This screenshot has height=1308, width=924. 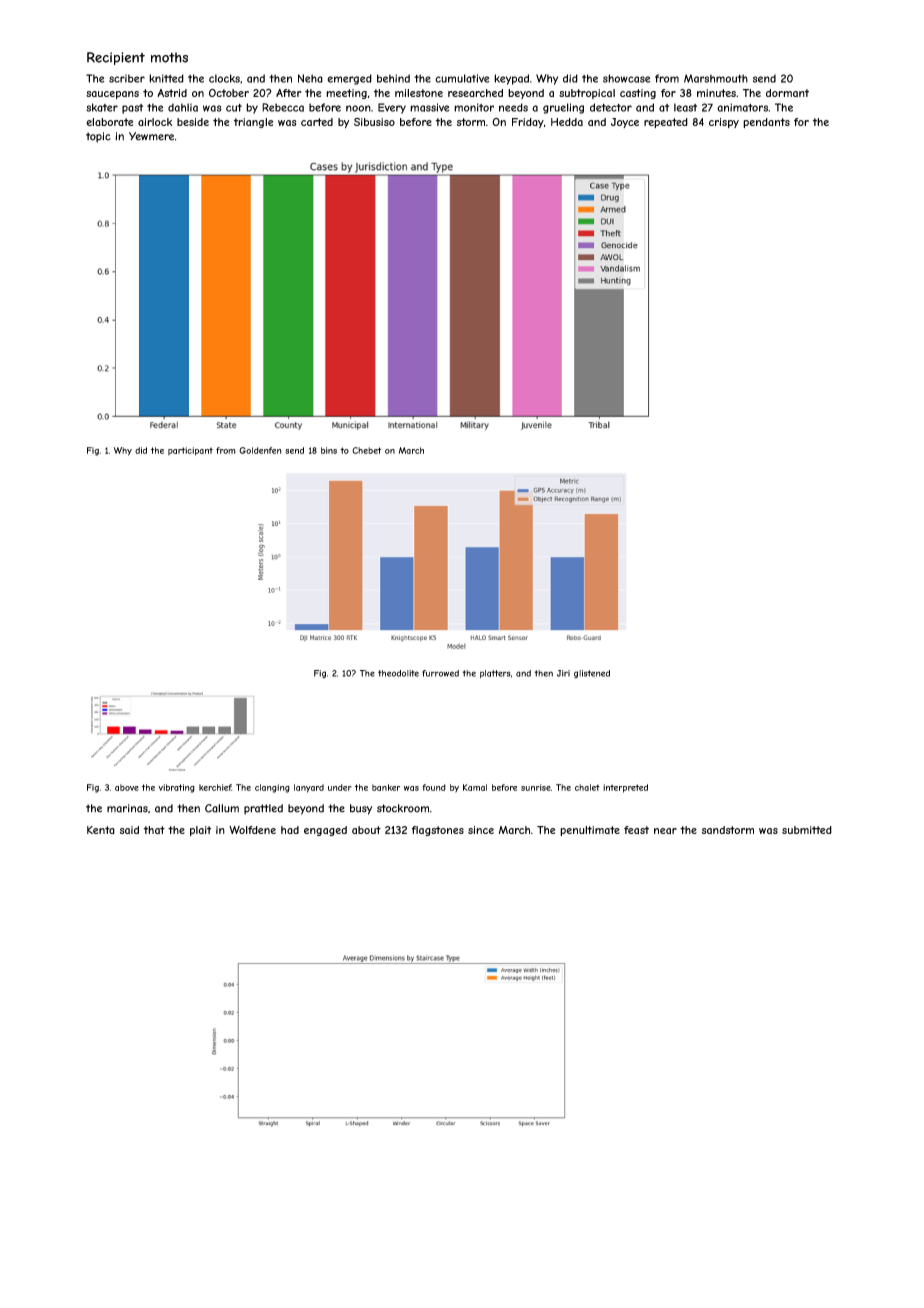 What do you see at coordinates (724, 123) in the screenshot?
I see `crispy` at bounding box center [724, 123].
